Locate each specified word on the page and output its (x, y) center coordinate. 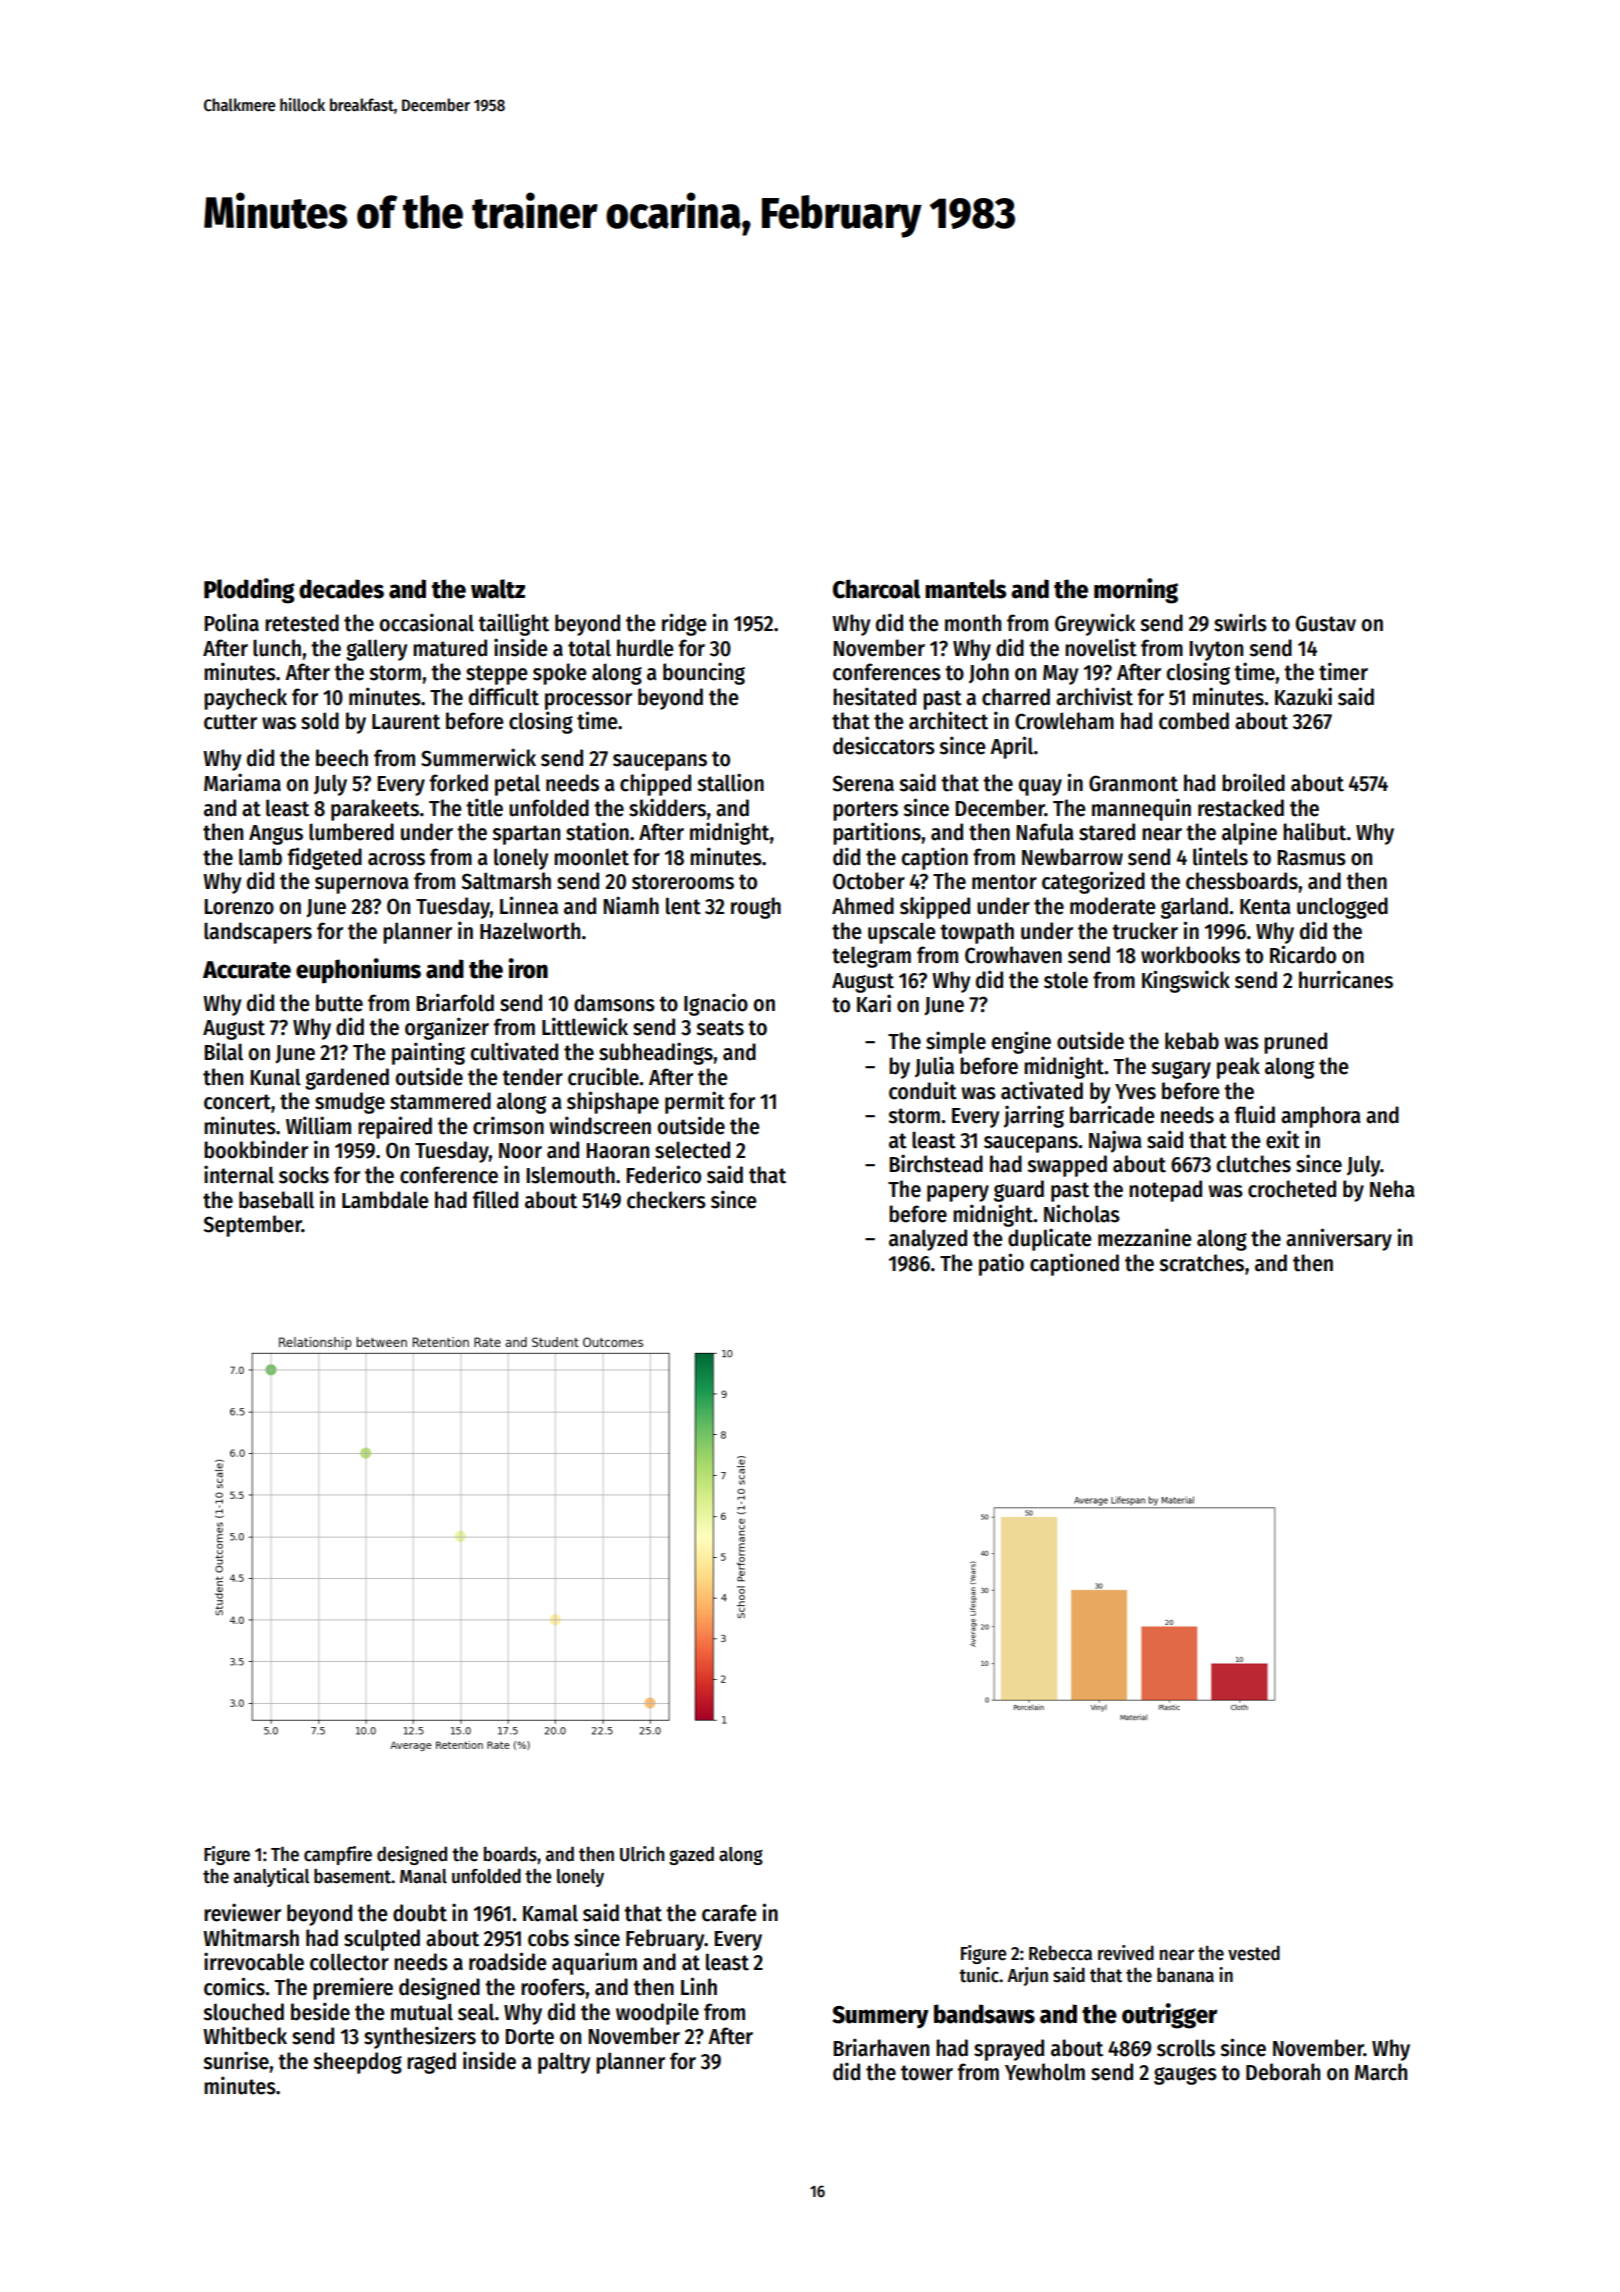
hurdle (645, 648)
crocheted (1292, 1189)
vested (1254, 1953)
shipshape (613, 1102)
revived (1126, 1953)
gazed (691, 1855)
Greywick (1095, 624)
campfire (338, 1855)
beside (320, 2011)
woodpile (657, 2013)
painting (428, 1053)
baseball (276, 1200)
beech (342, 758)
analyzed (928, 1240)
